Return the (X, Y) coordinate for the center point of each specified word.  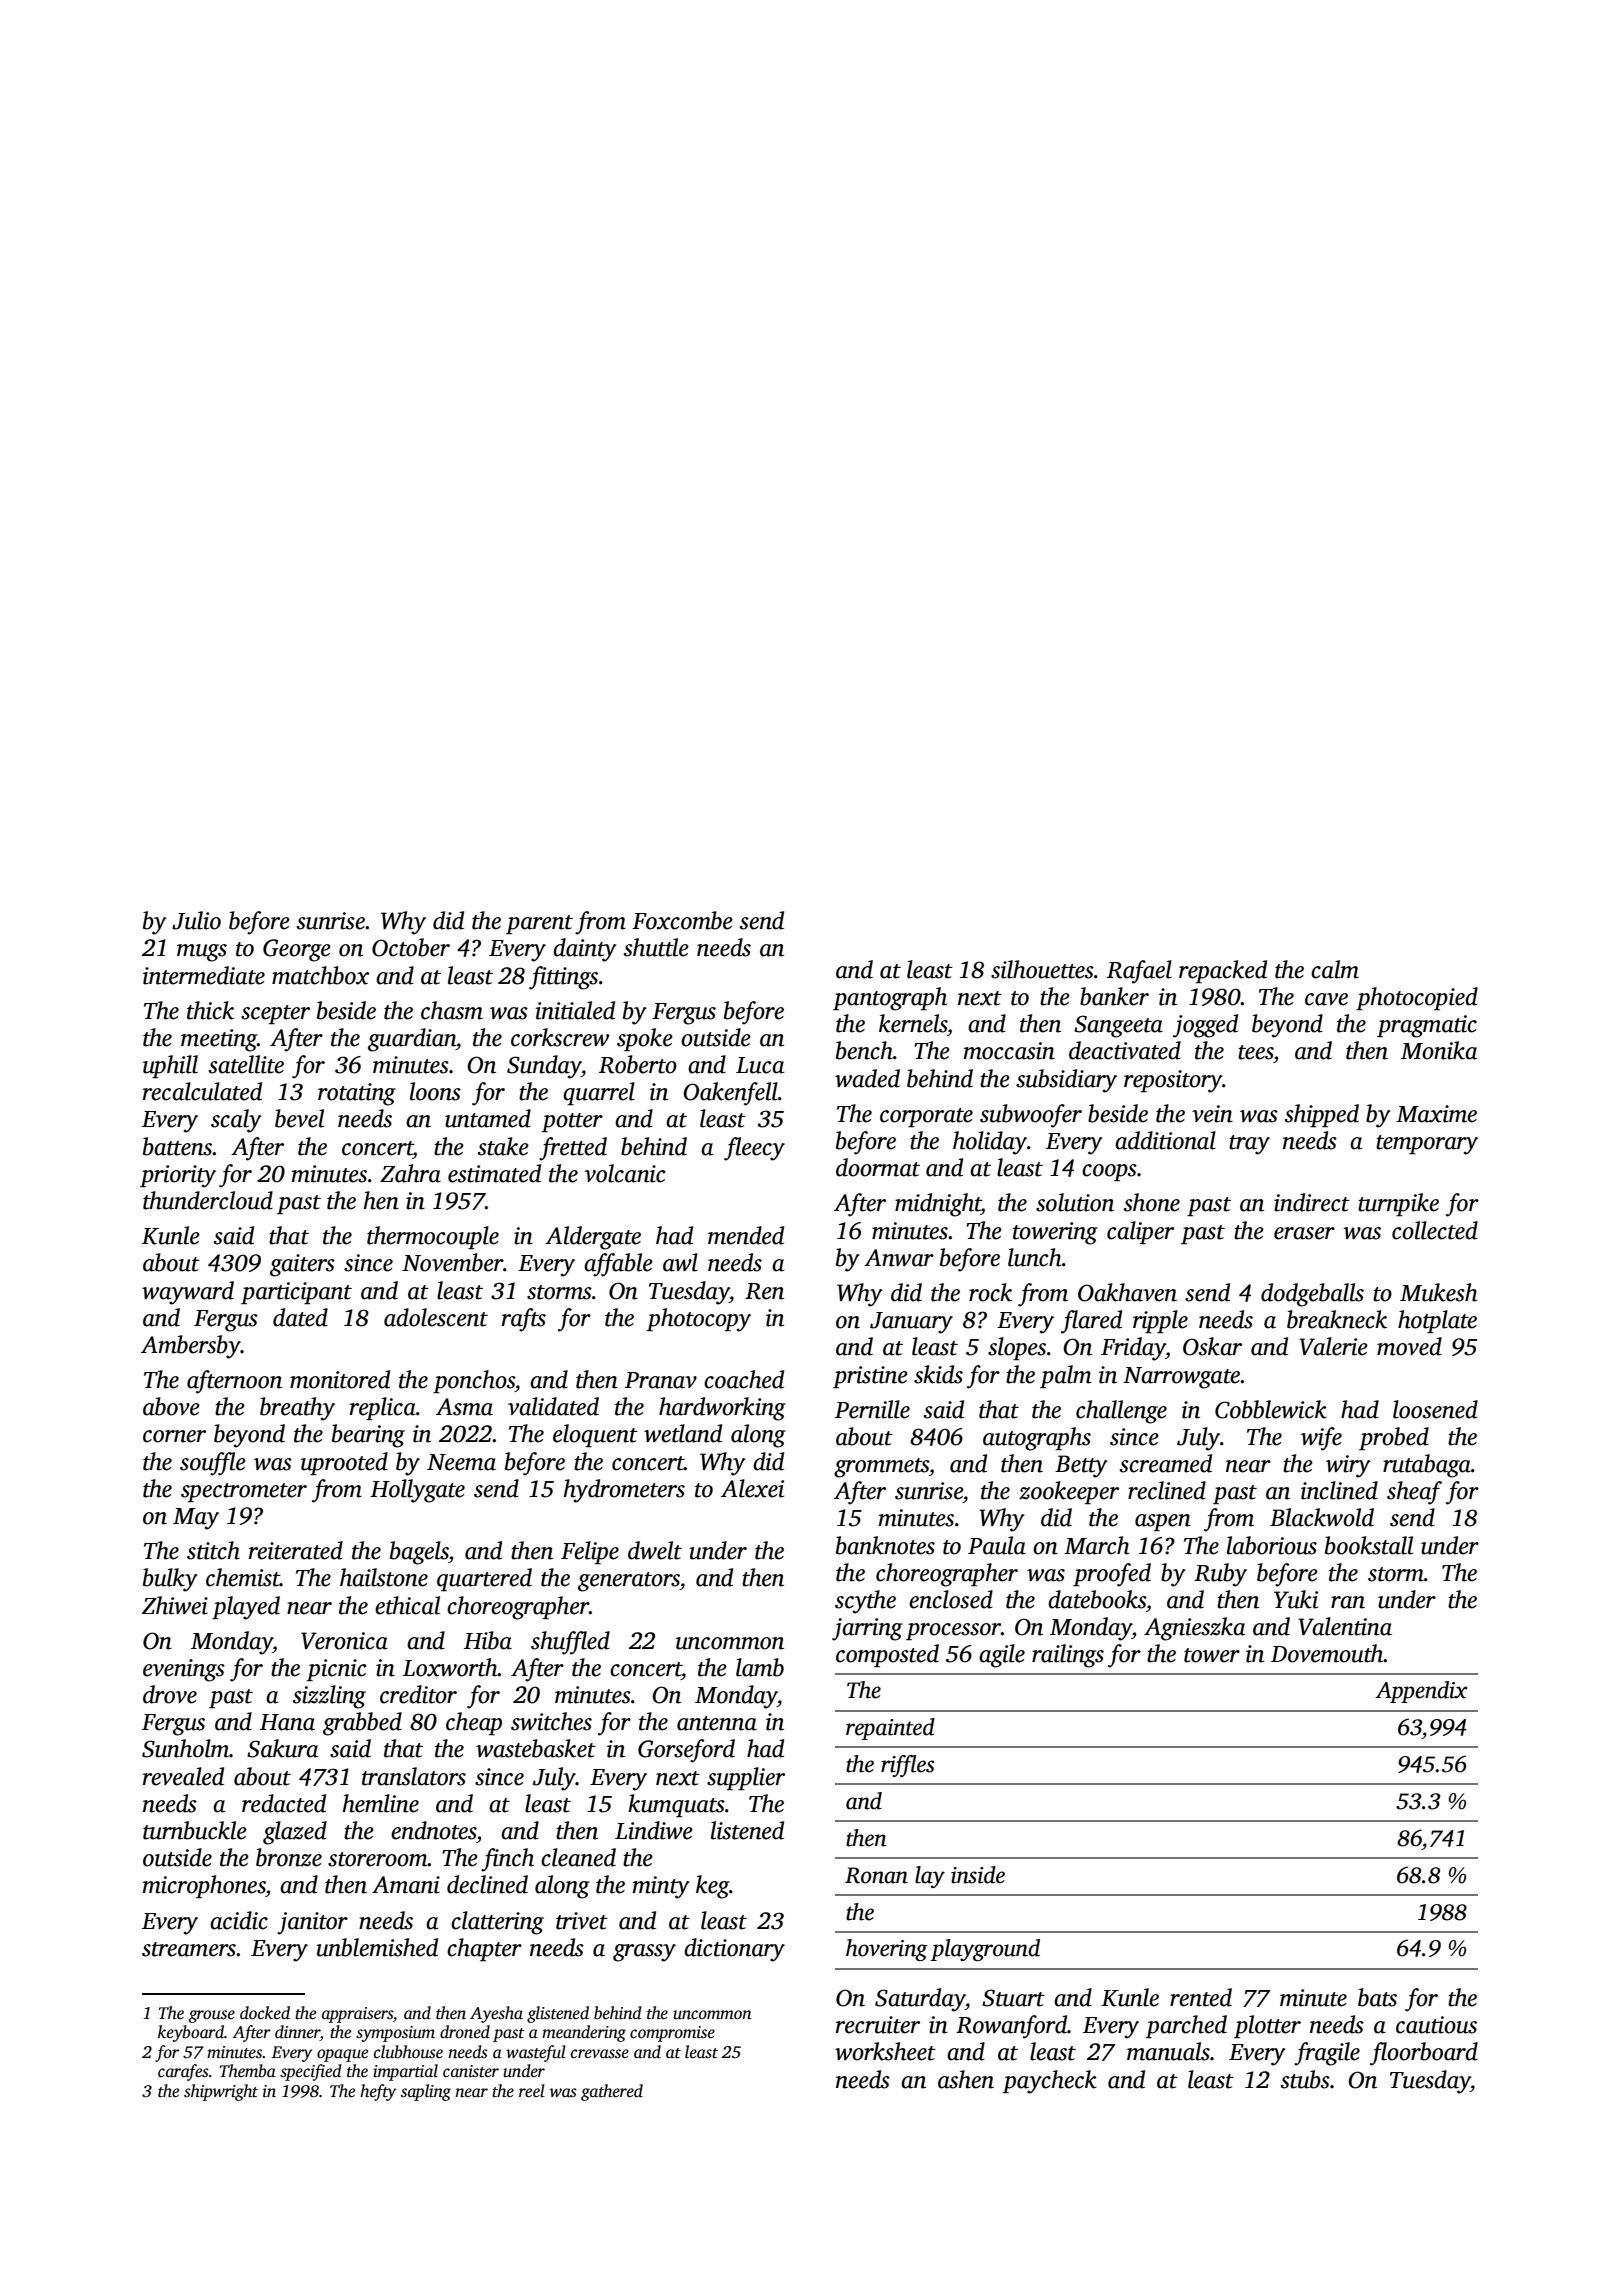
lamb (760, 1667)
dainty (585, 950)
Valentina (1345, 1626)
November (452, 1262)
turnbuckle (195, 1830)
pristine (870, 1377)
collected (1435, 1230)
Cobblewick (1271, 1409)
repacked (1223, 971)
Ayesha (496, 2014)
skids (938, 1374)
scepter (275, 1014)
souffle (213, 1464)
